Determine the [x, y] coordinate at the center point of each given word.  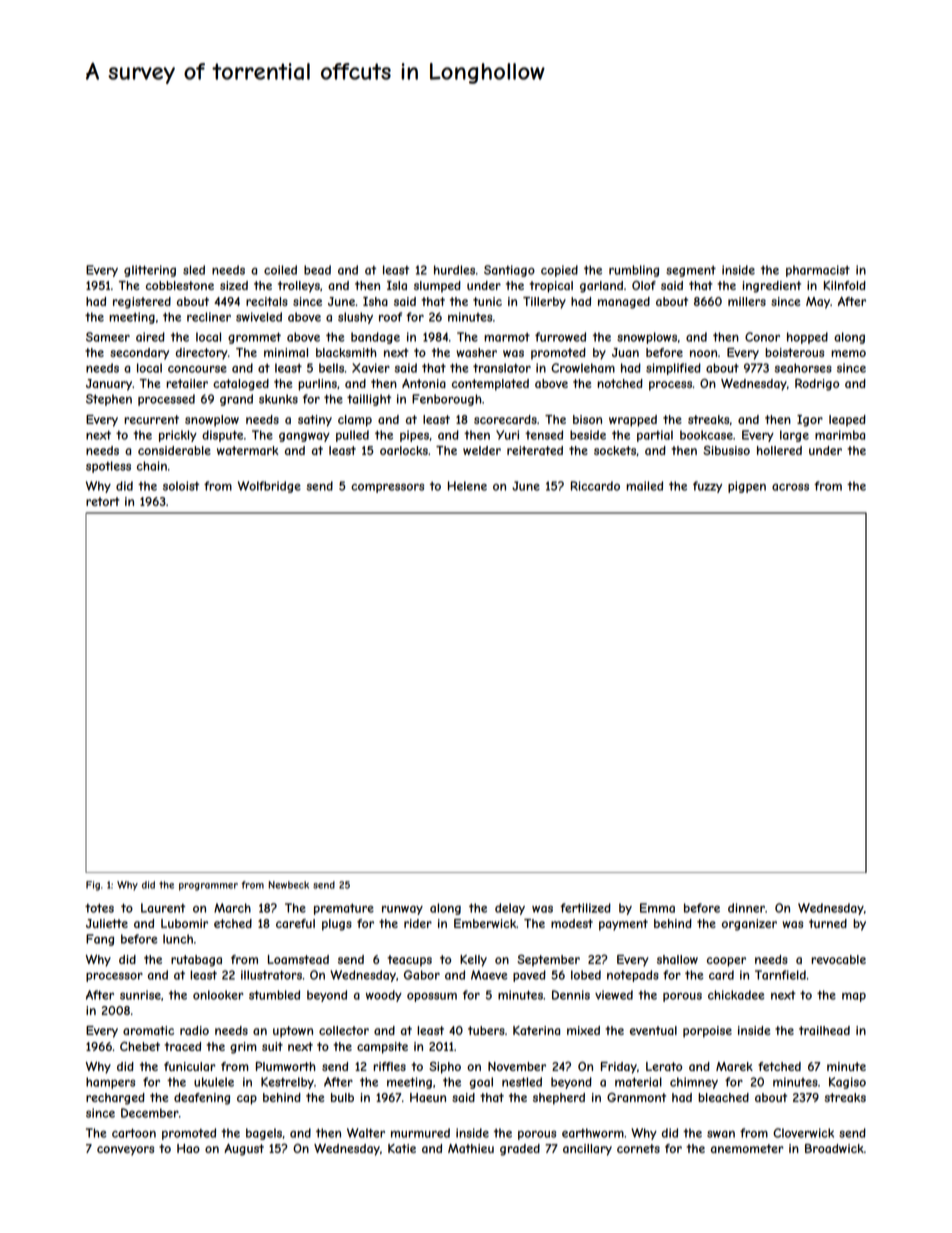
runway [402, 910]
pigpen [747, 487]
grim [243, 1048]
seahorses [803, 368]
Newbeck [288, 885]
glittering [150, 271]
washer [476, 352]
